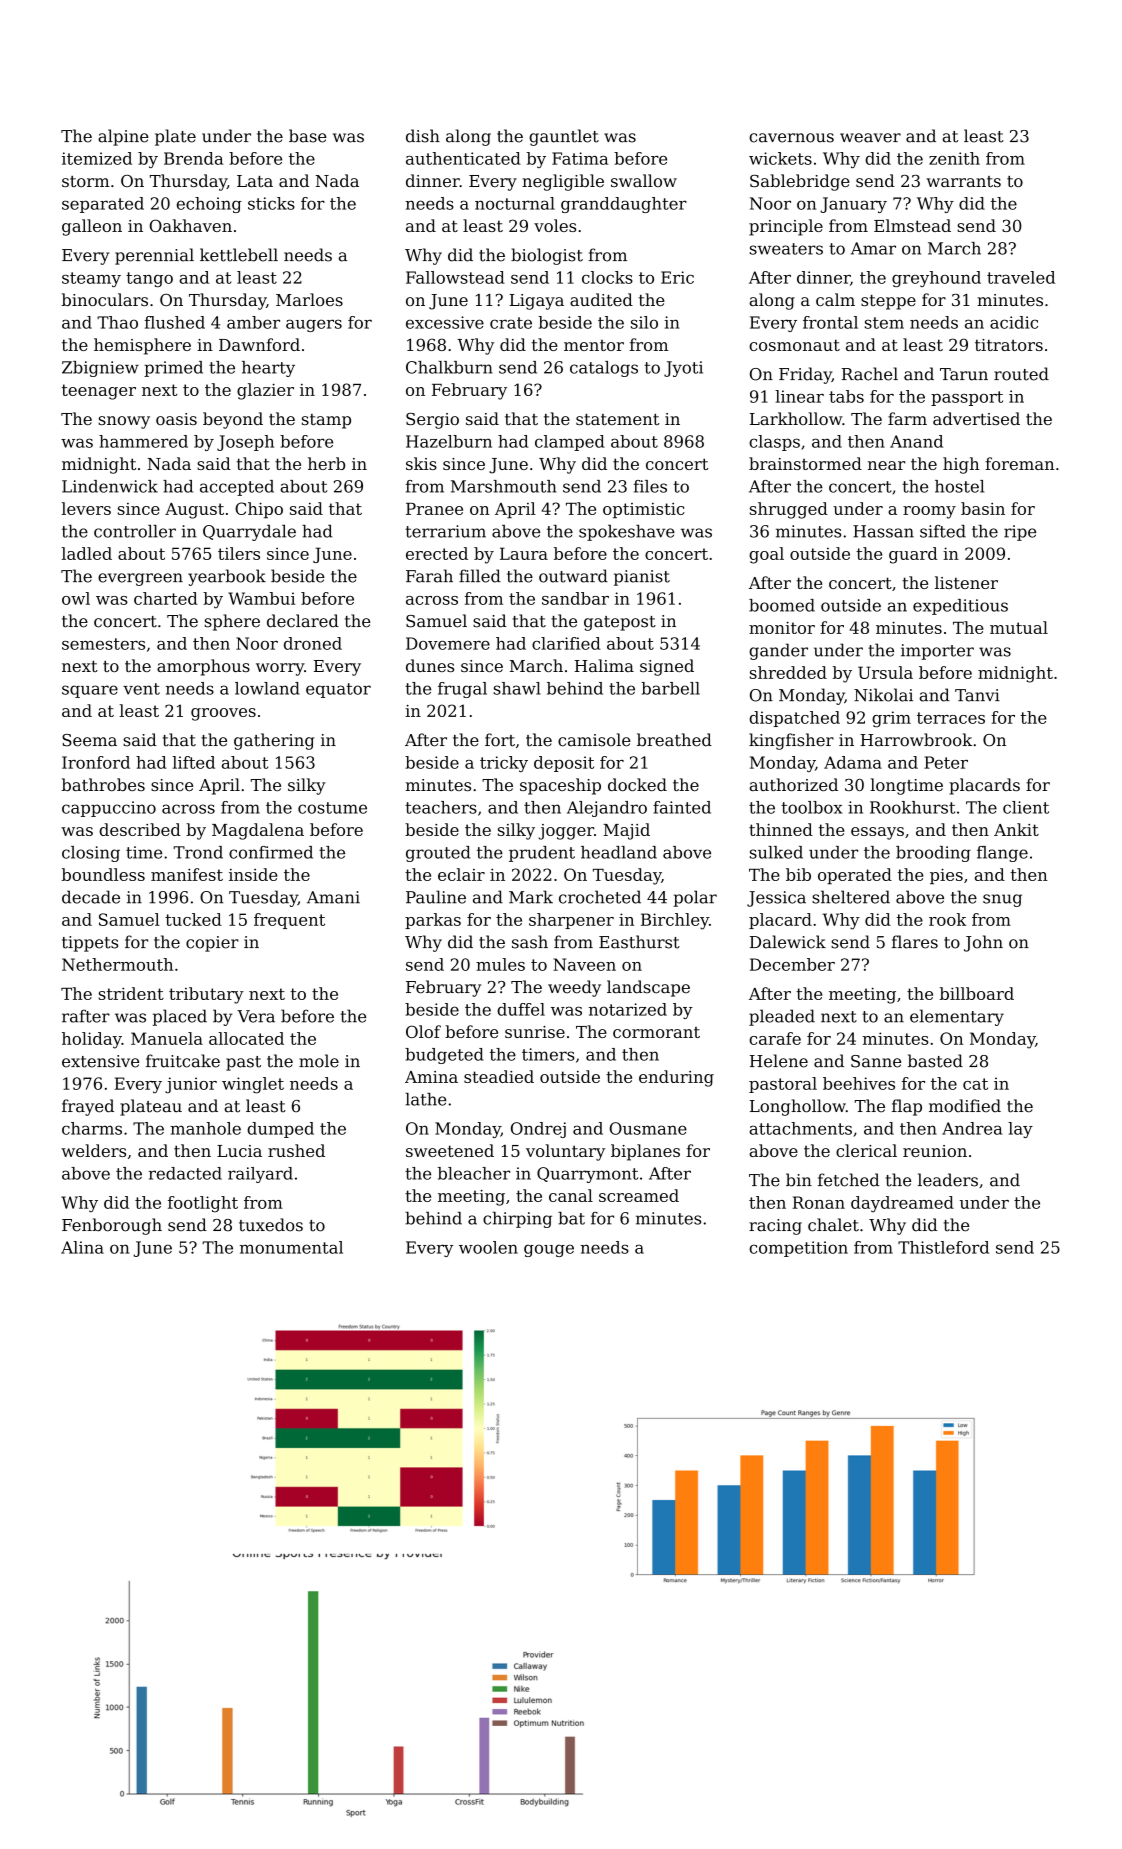 Image resolution: width=1122 pixels, height=1849 pixels. What do you see at coordinates (515, 203) in the image?
I see `nocturnal` at bounding box center [515, 203].
